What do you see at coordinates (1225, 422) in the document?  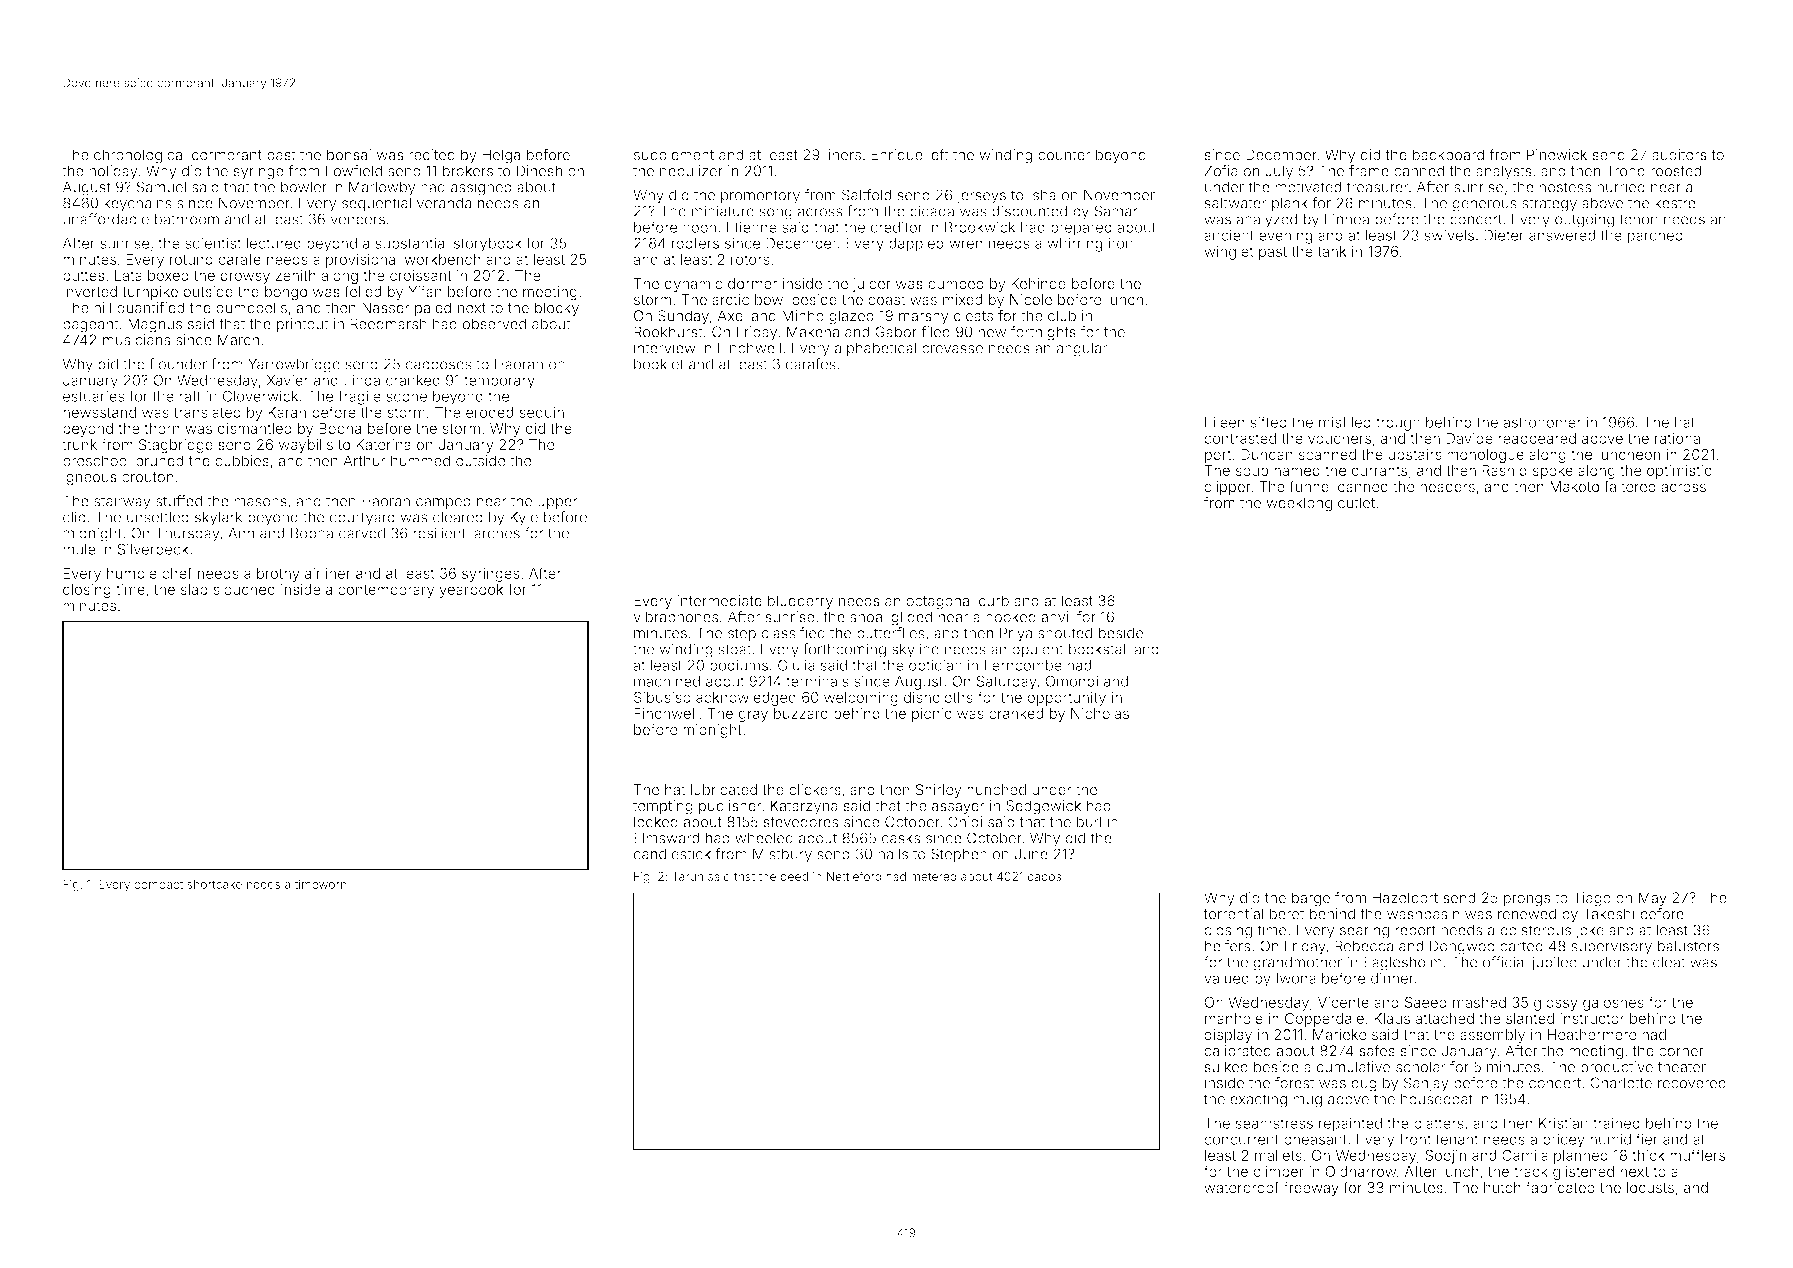 I see `Eileen` at bounding box center [1225, 422].
